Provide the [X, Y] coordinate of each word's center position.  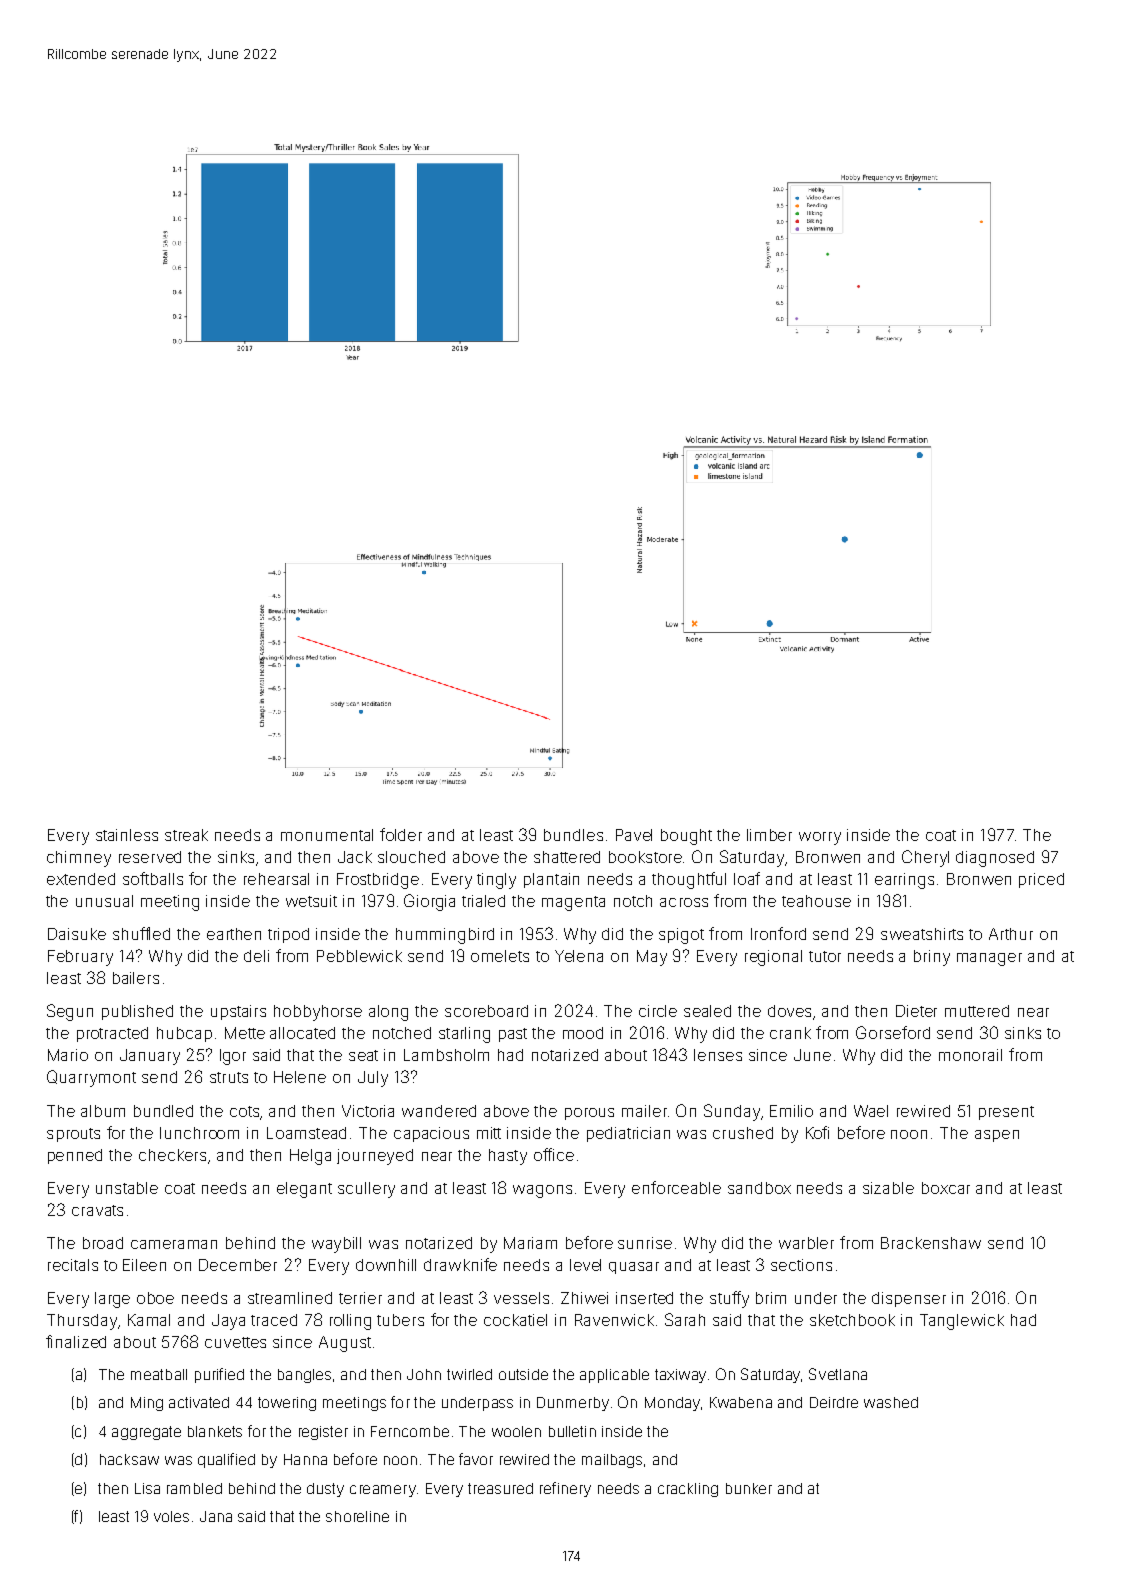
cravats [97, 1210]
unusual [104, 901]
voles [171, 1516]
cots [244, 1111]
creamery [383, 1491]
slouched [411, 857]
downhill [386, 1265]
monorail [970, 1055]
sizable [888, 1188]
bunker [749, 1488]
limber [769, 835]
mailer [644, 1111]
